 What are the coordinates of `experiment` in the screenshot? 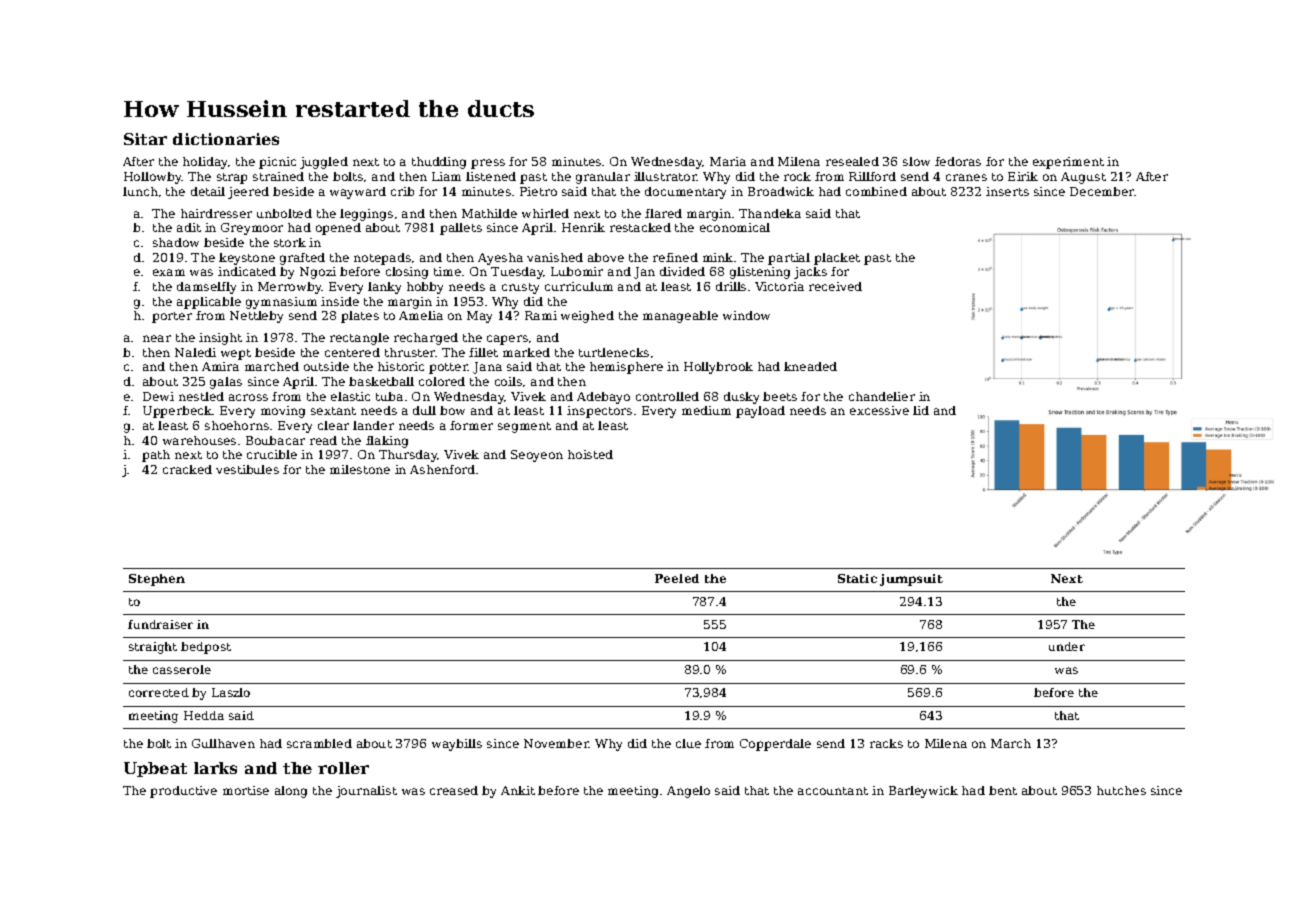 It's located at (1068, 163).
